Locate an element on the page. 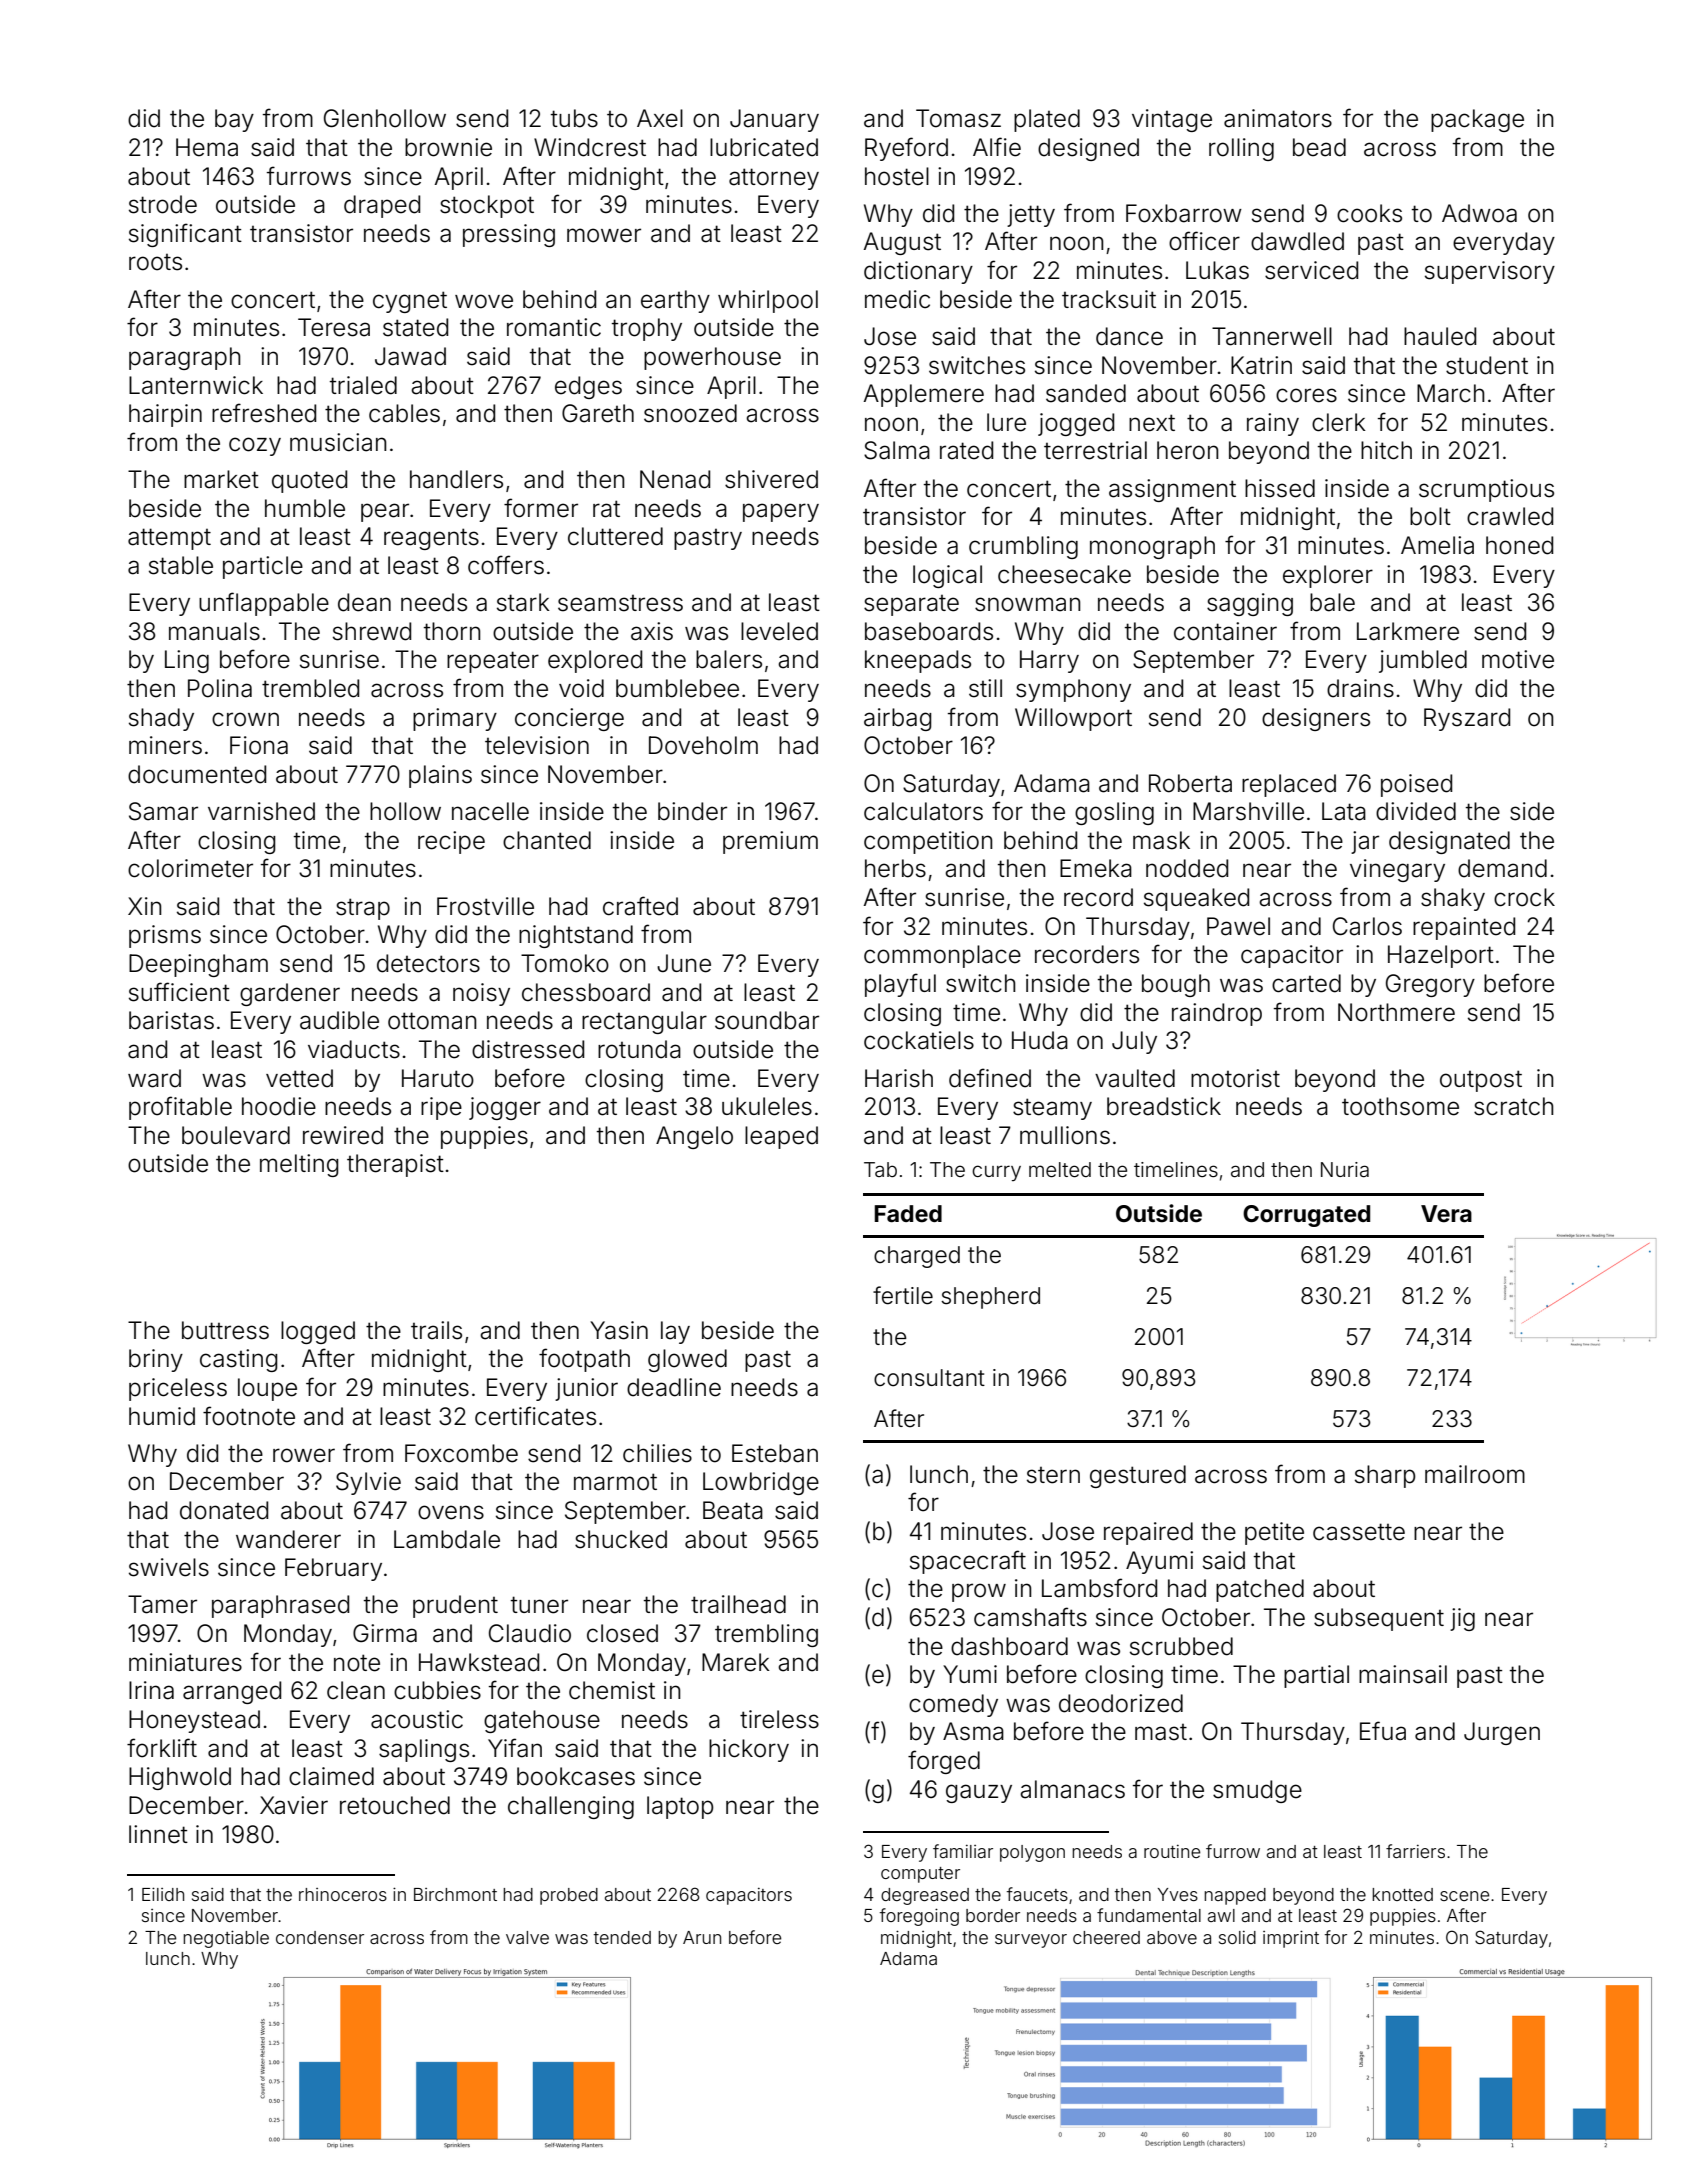  Ryszard is located at coordinates (1467, 719).
